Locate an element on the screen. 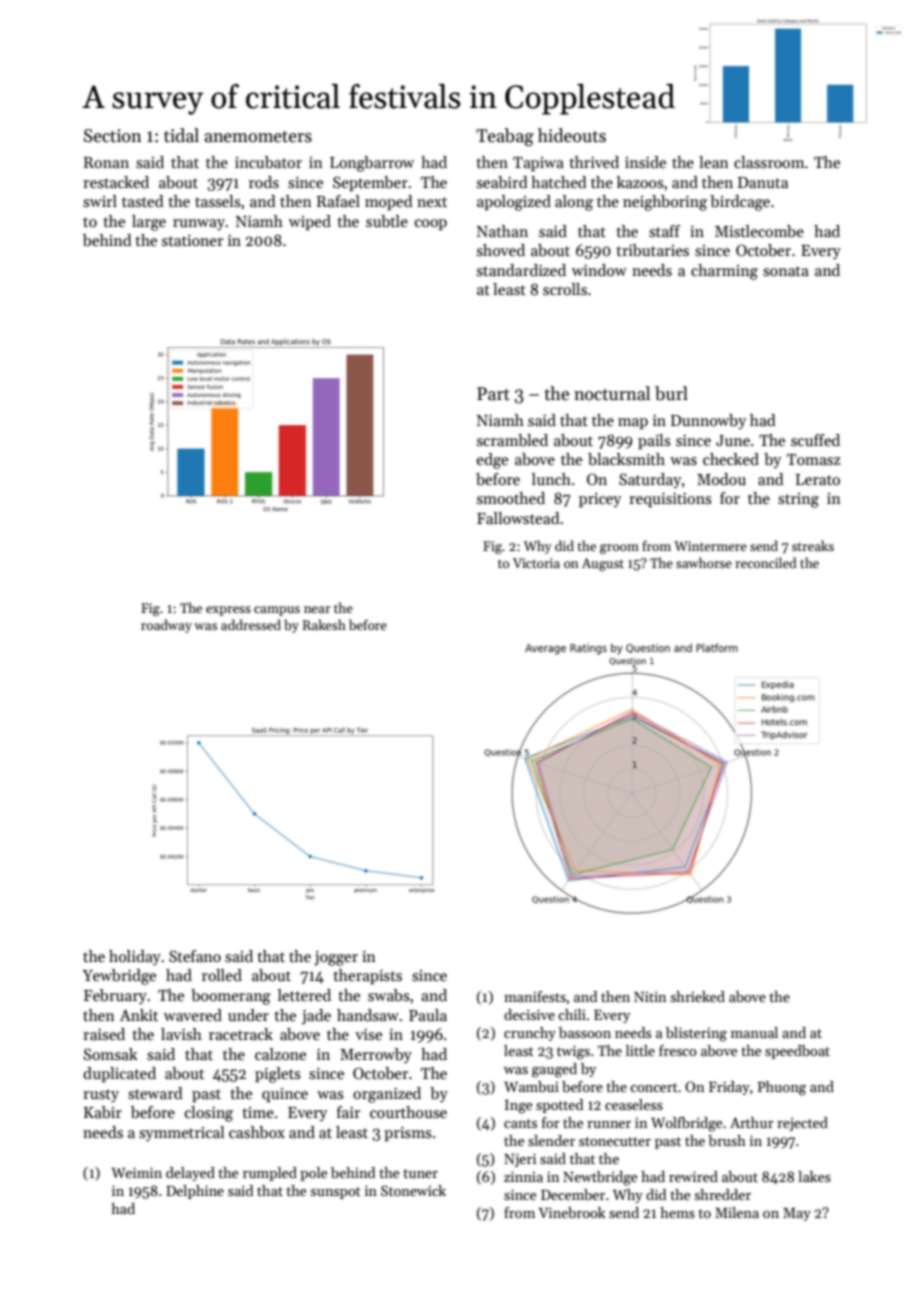 The width and height of the screenshot is (924, 1314). holiday is located at coordinates (135, 958).
